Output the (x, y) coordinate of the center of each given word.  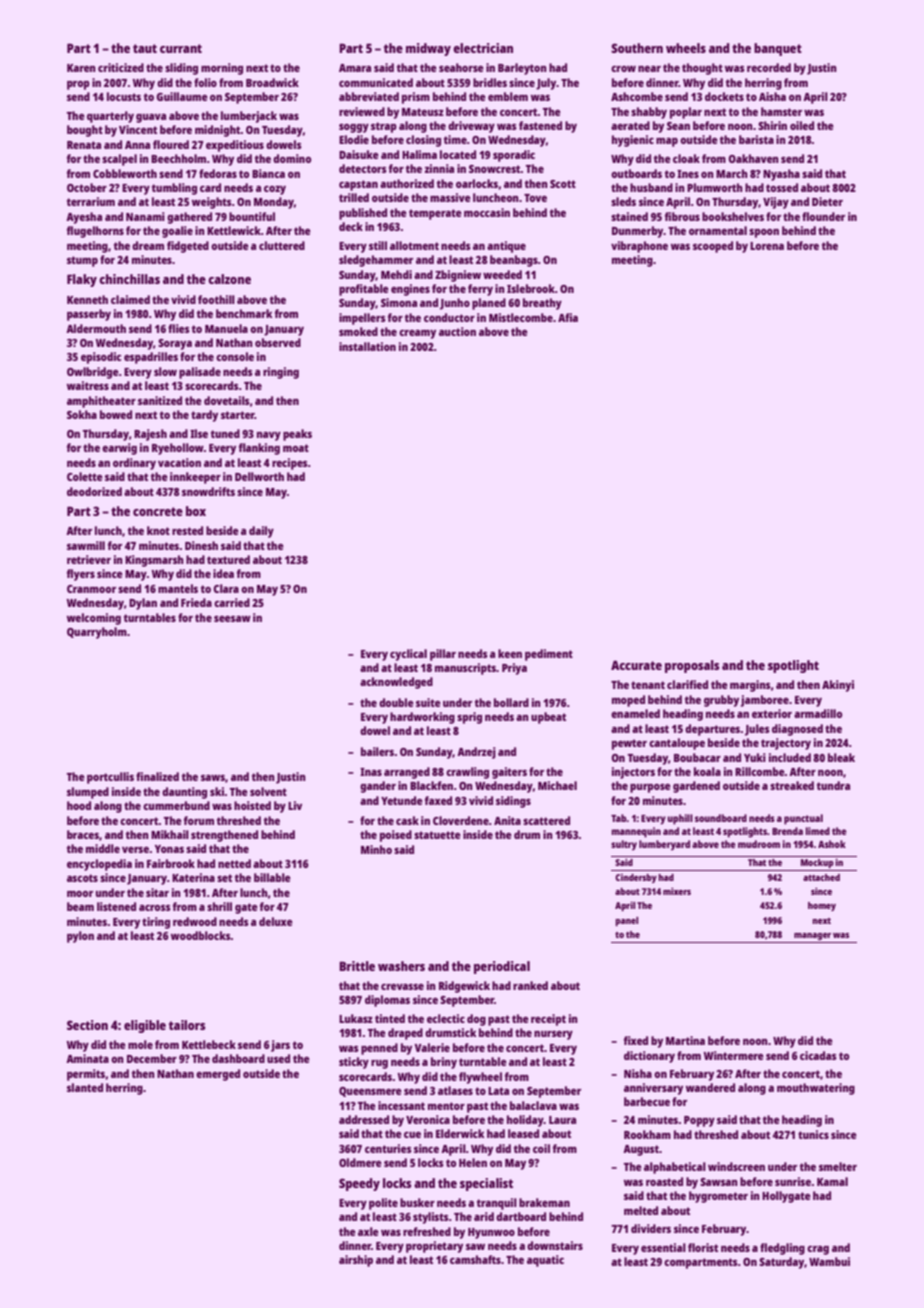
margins (750, 686)
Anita (507, 820)
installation (367, 346)
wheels (686, 48)
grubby (721, 701)
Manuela (226, 328)
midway (428, 49)
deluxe (276, 921)
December (152, 1058)
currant (181, 48)
